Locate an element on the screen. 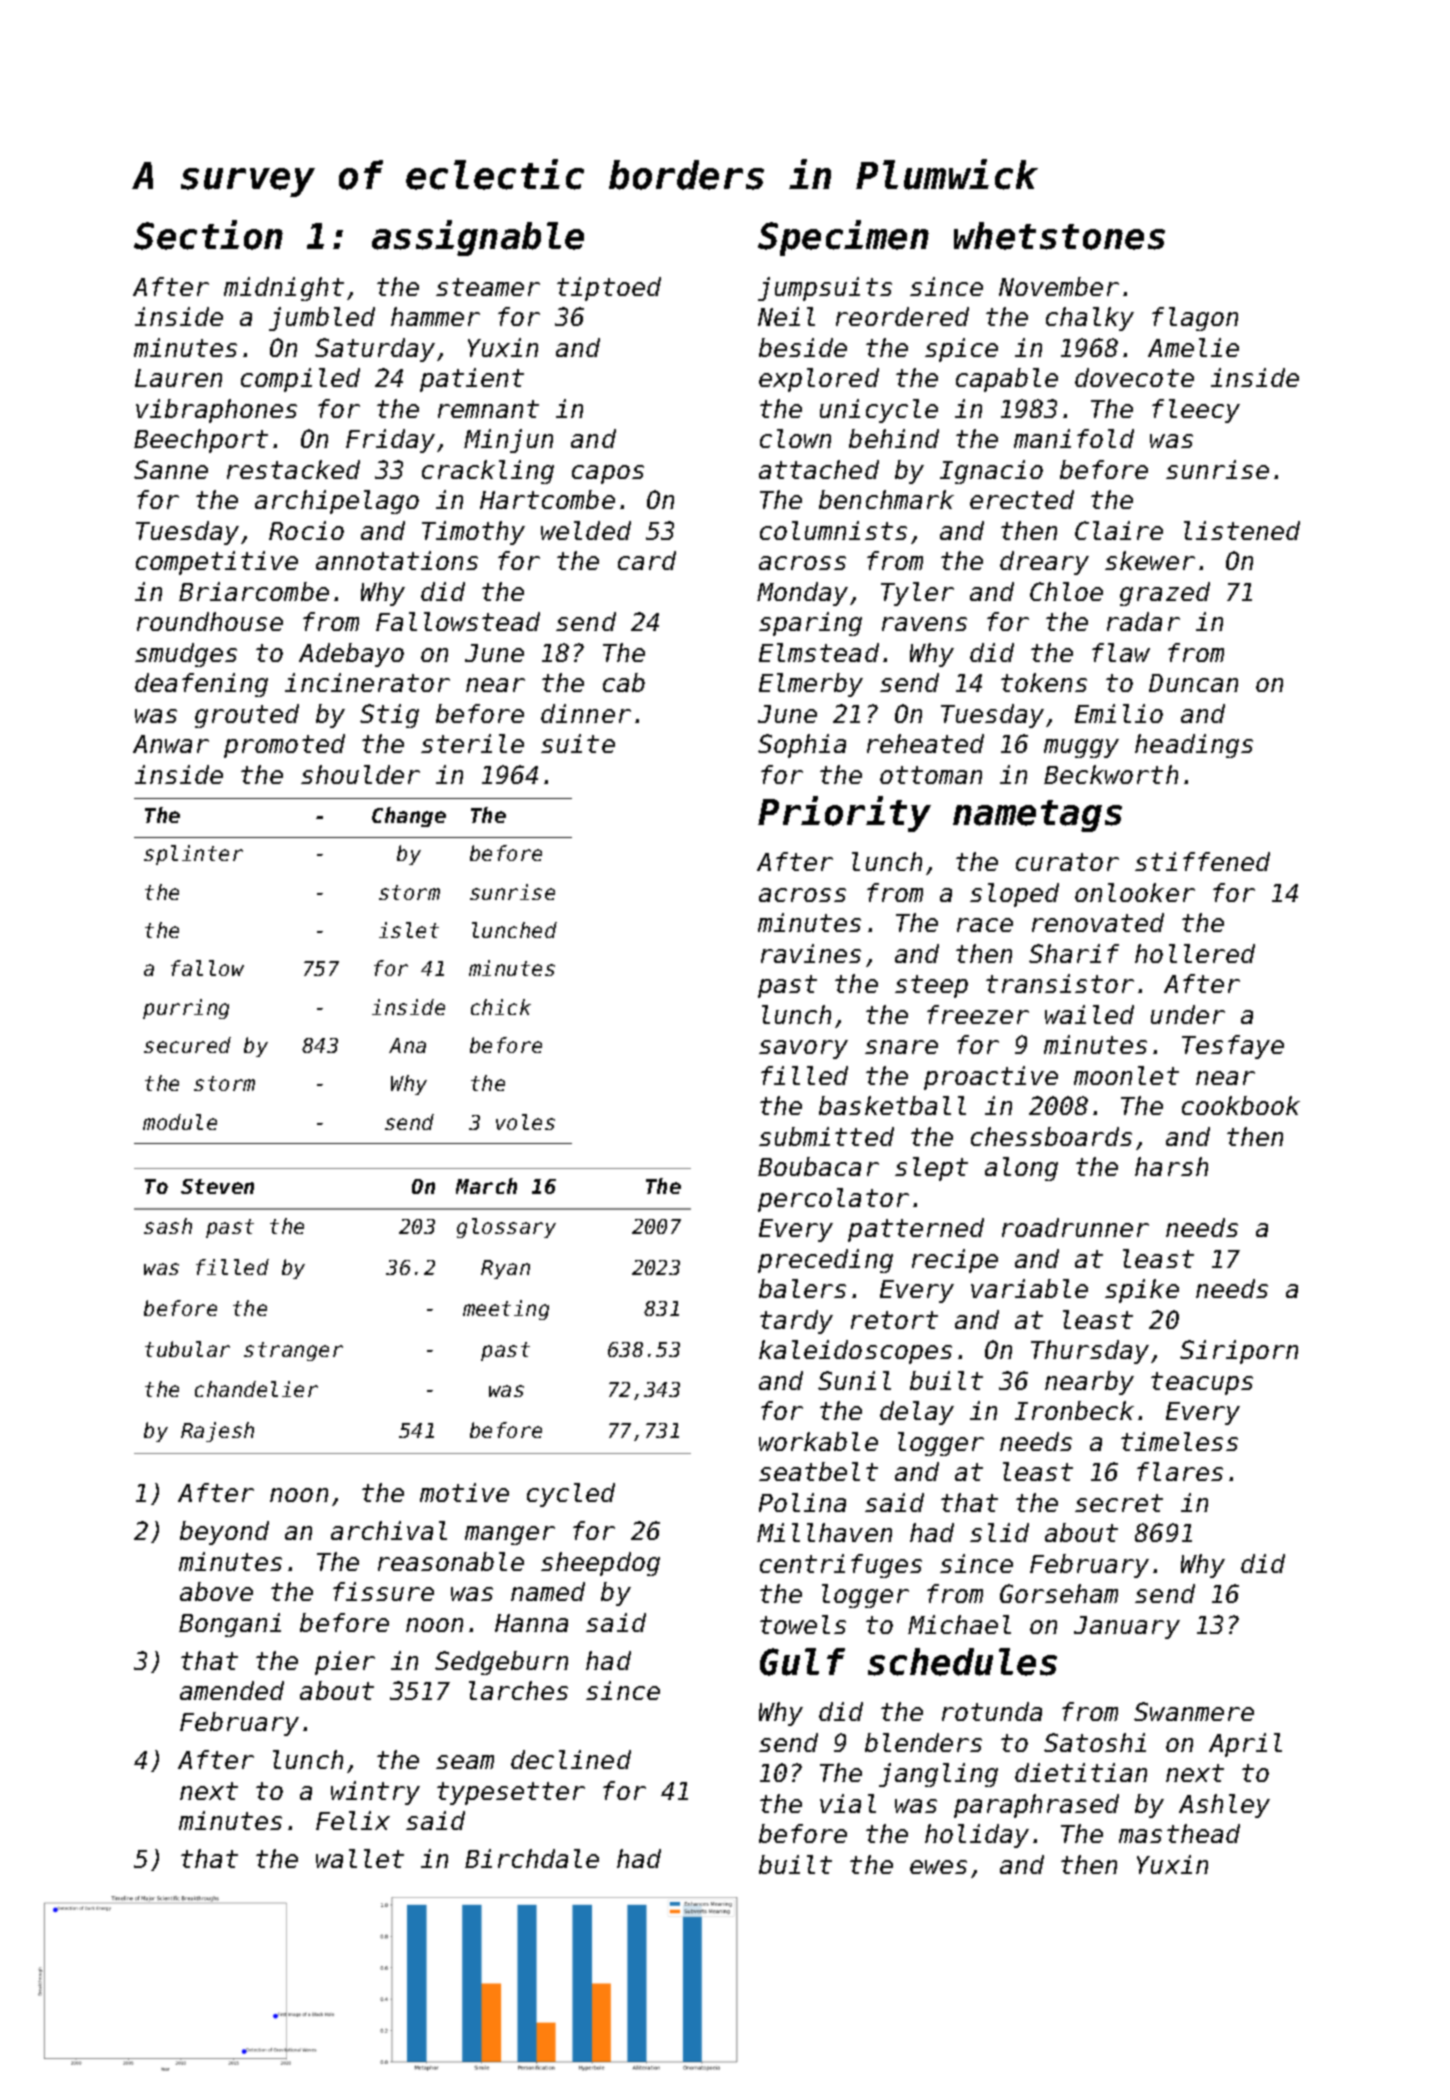 This screenshot has width=1450, height=2100. unicycle is located at coordinates (879, 411).
